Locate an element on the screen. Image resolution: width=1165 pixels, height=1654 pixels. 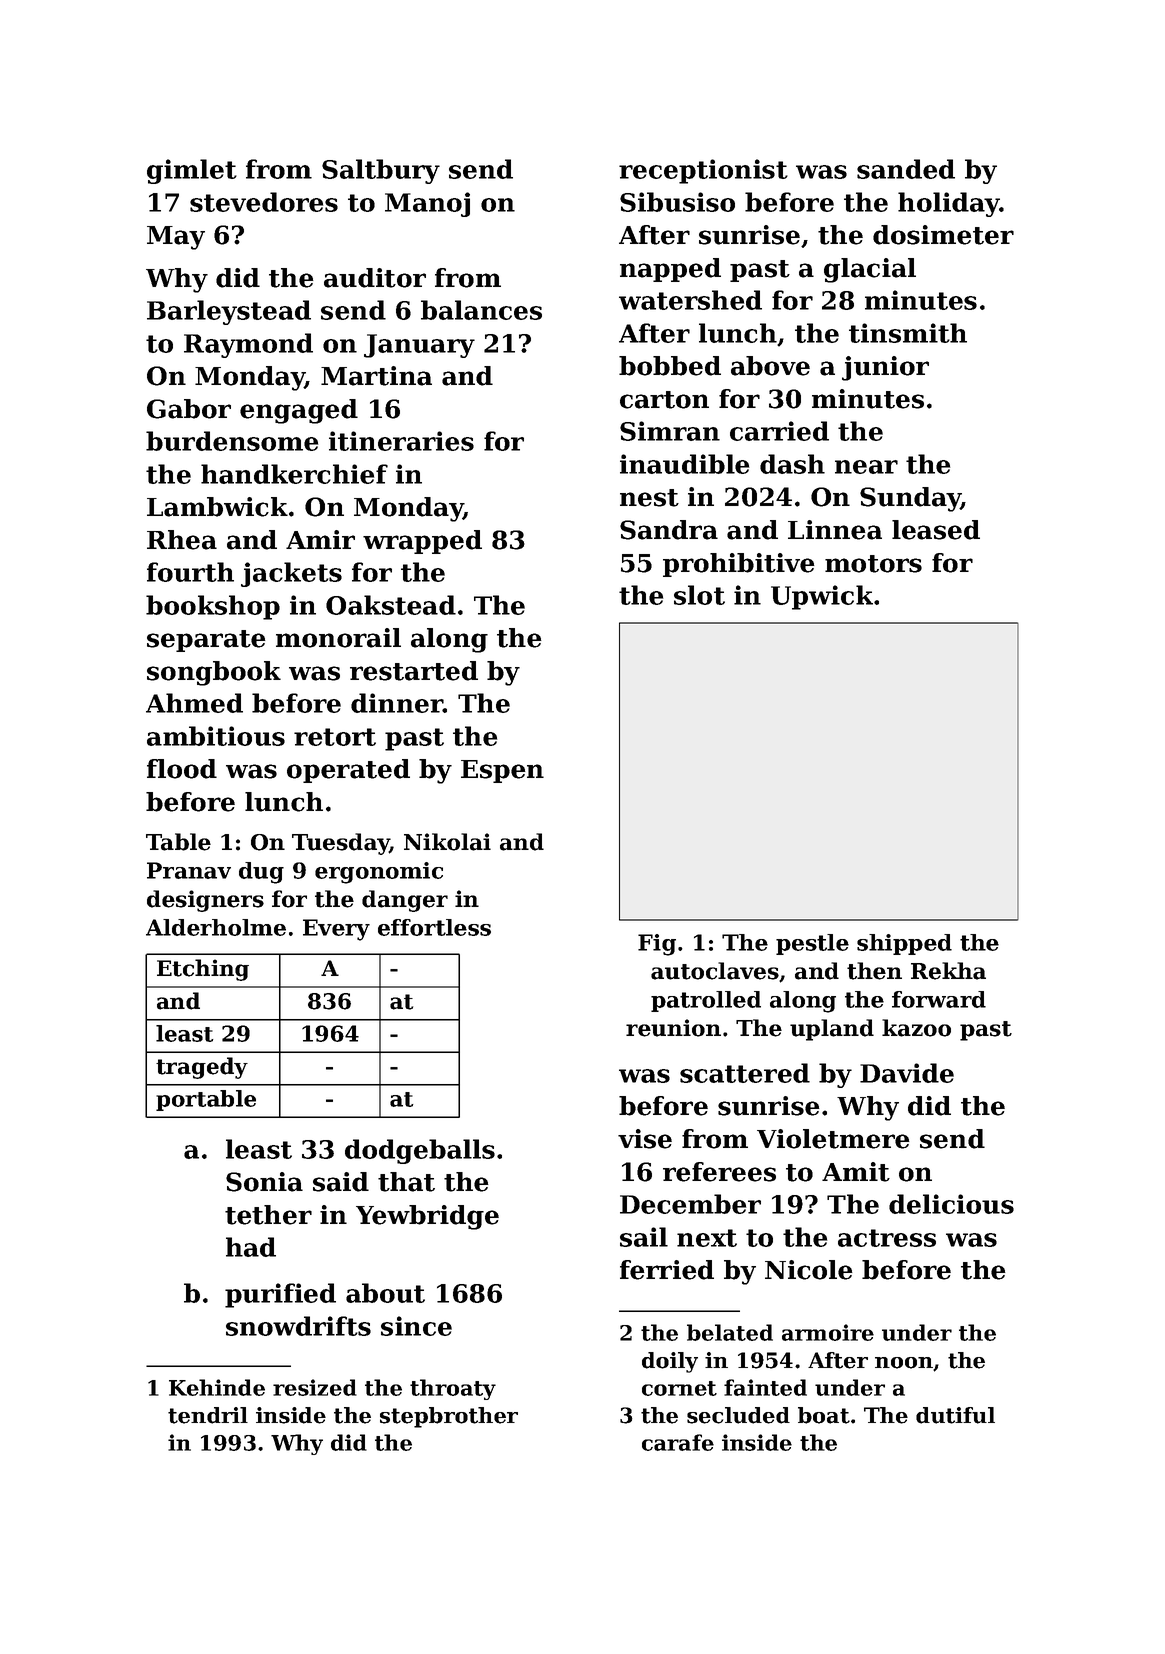
forward is located at coordinates (939, 999).
